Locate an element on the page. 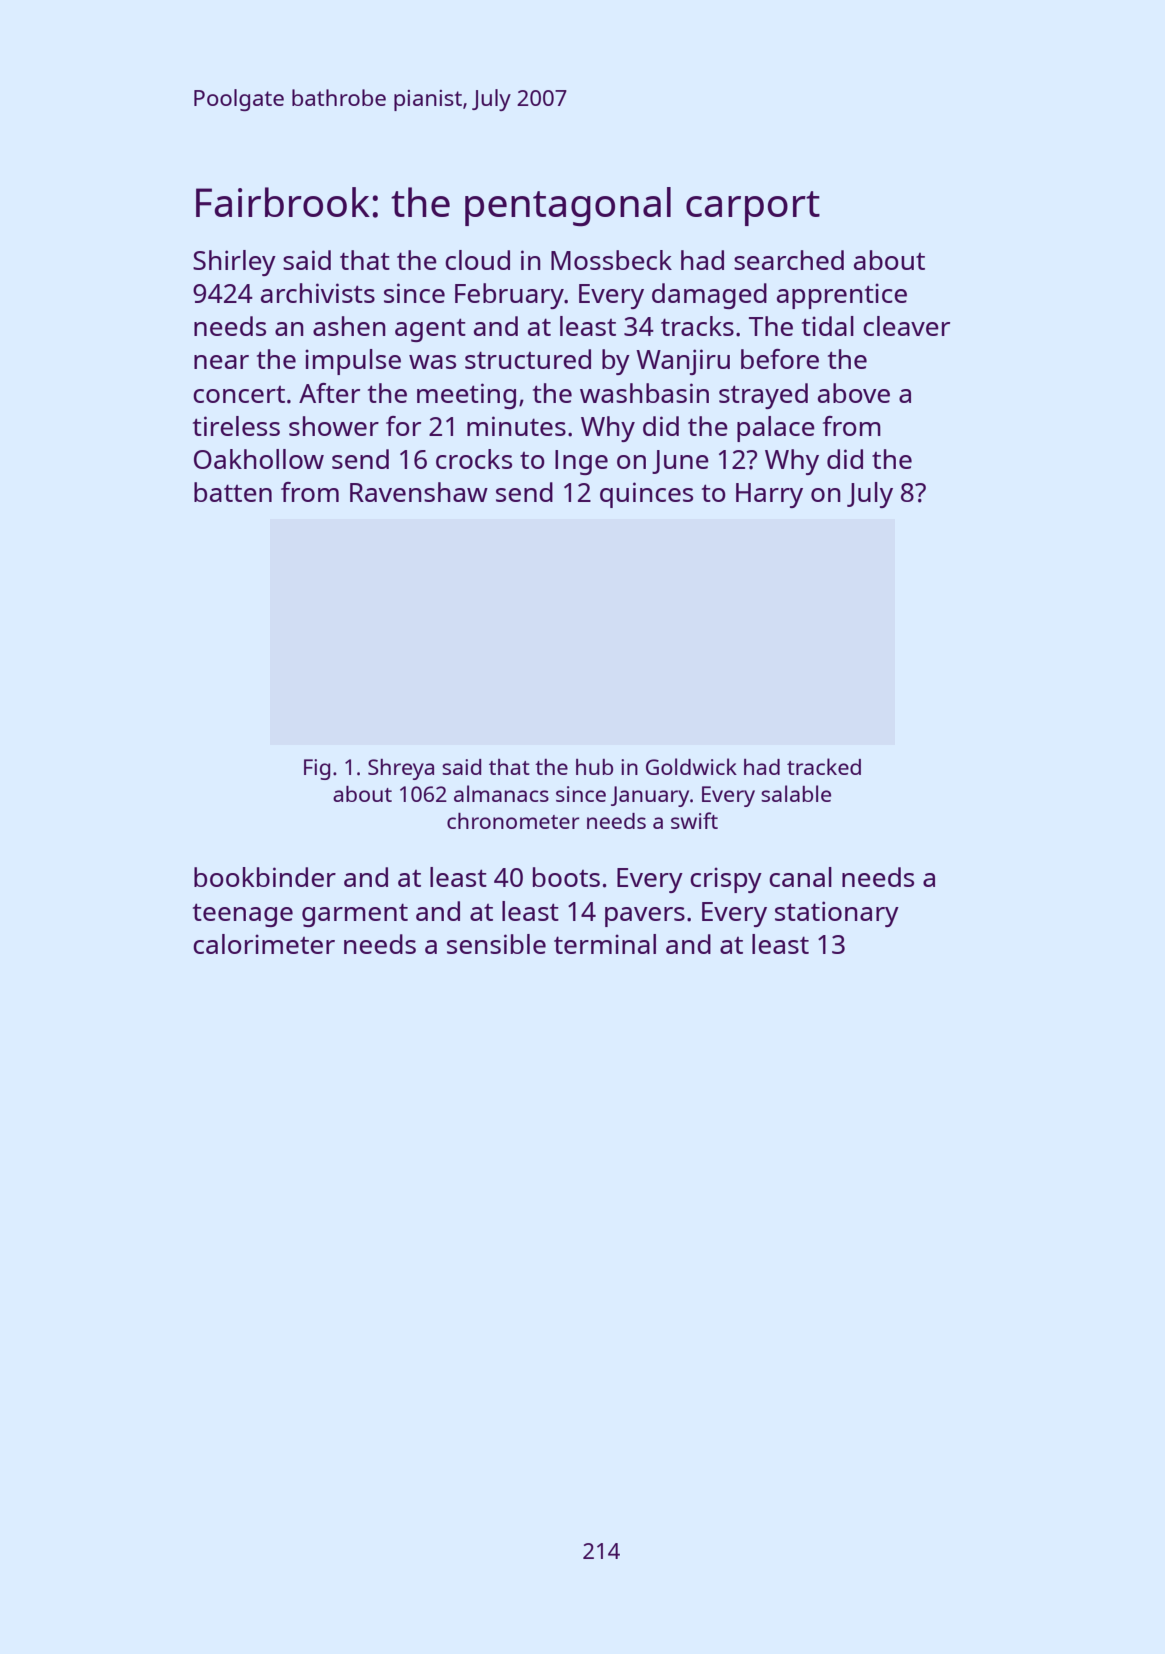 This document has height=1654, width=1165. meeting is located at coordinates (466, 396).
